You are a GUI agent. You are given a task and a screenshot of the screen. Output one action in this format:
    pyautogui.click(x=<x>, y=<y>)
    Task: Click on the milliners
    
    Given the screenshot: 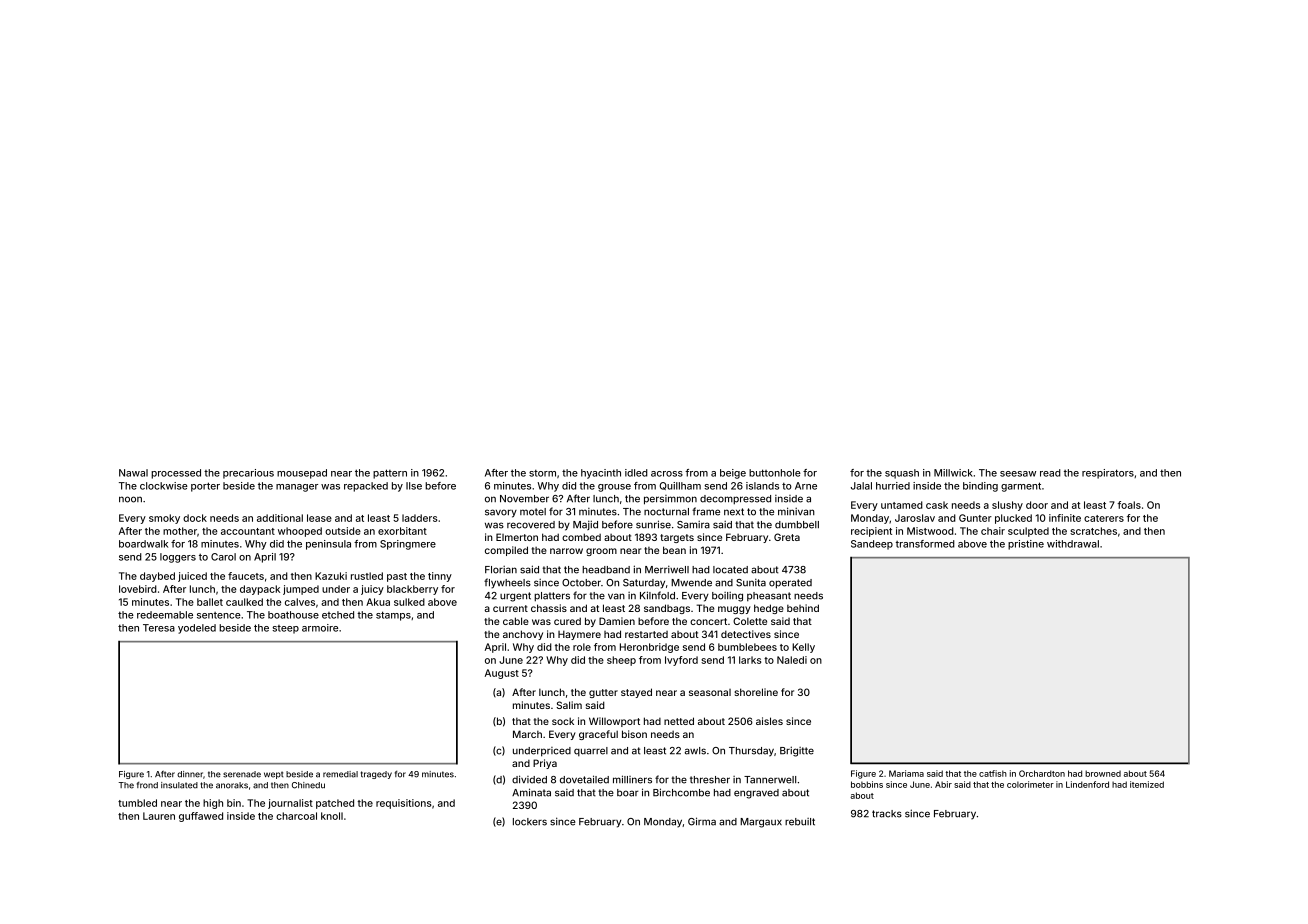 What is the action you would take?
    pyautogui.click(x=632, y=779)
